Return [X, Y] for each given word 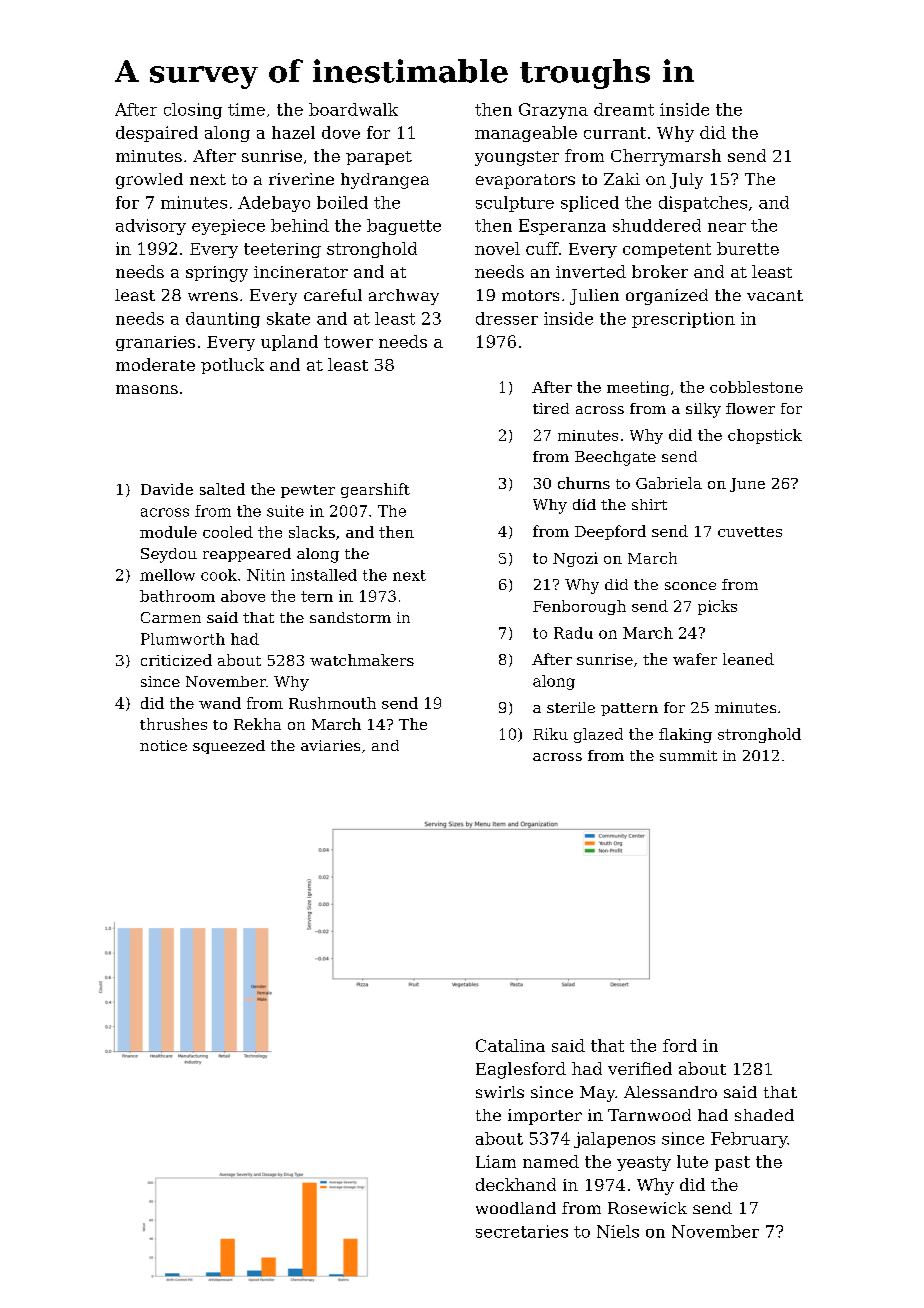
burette [748, 248]
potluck [232, 366]
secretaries [522, 1231]
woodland [516, 1208]
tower [348, 342]
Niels [618, 1231]
